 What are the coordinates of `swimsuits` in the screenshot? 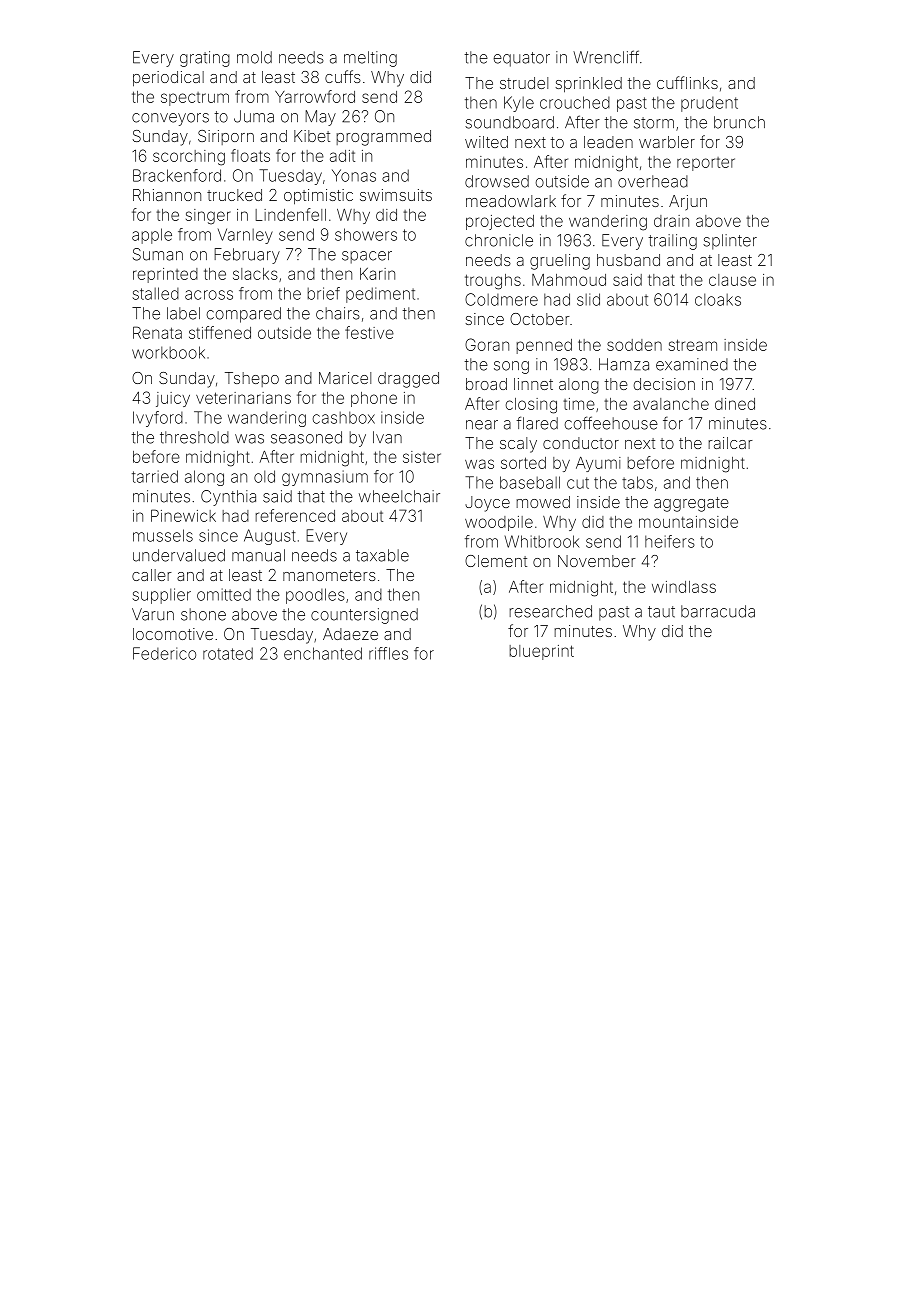 It's located at (396, 195).
